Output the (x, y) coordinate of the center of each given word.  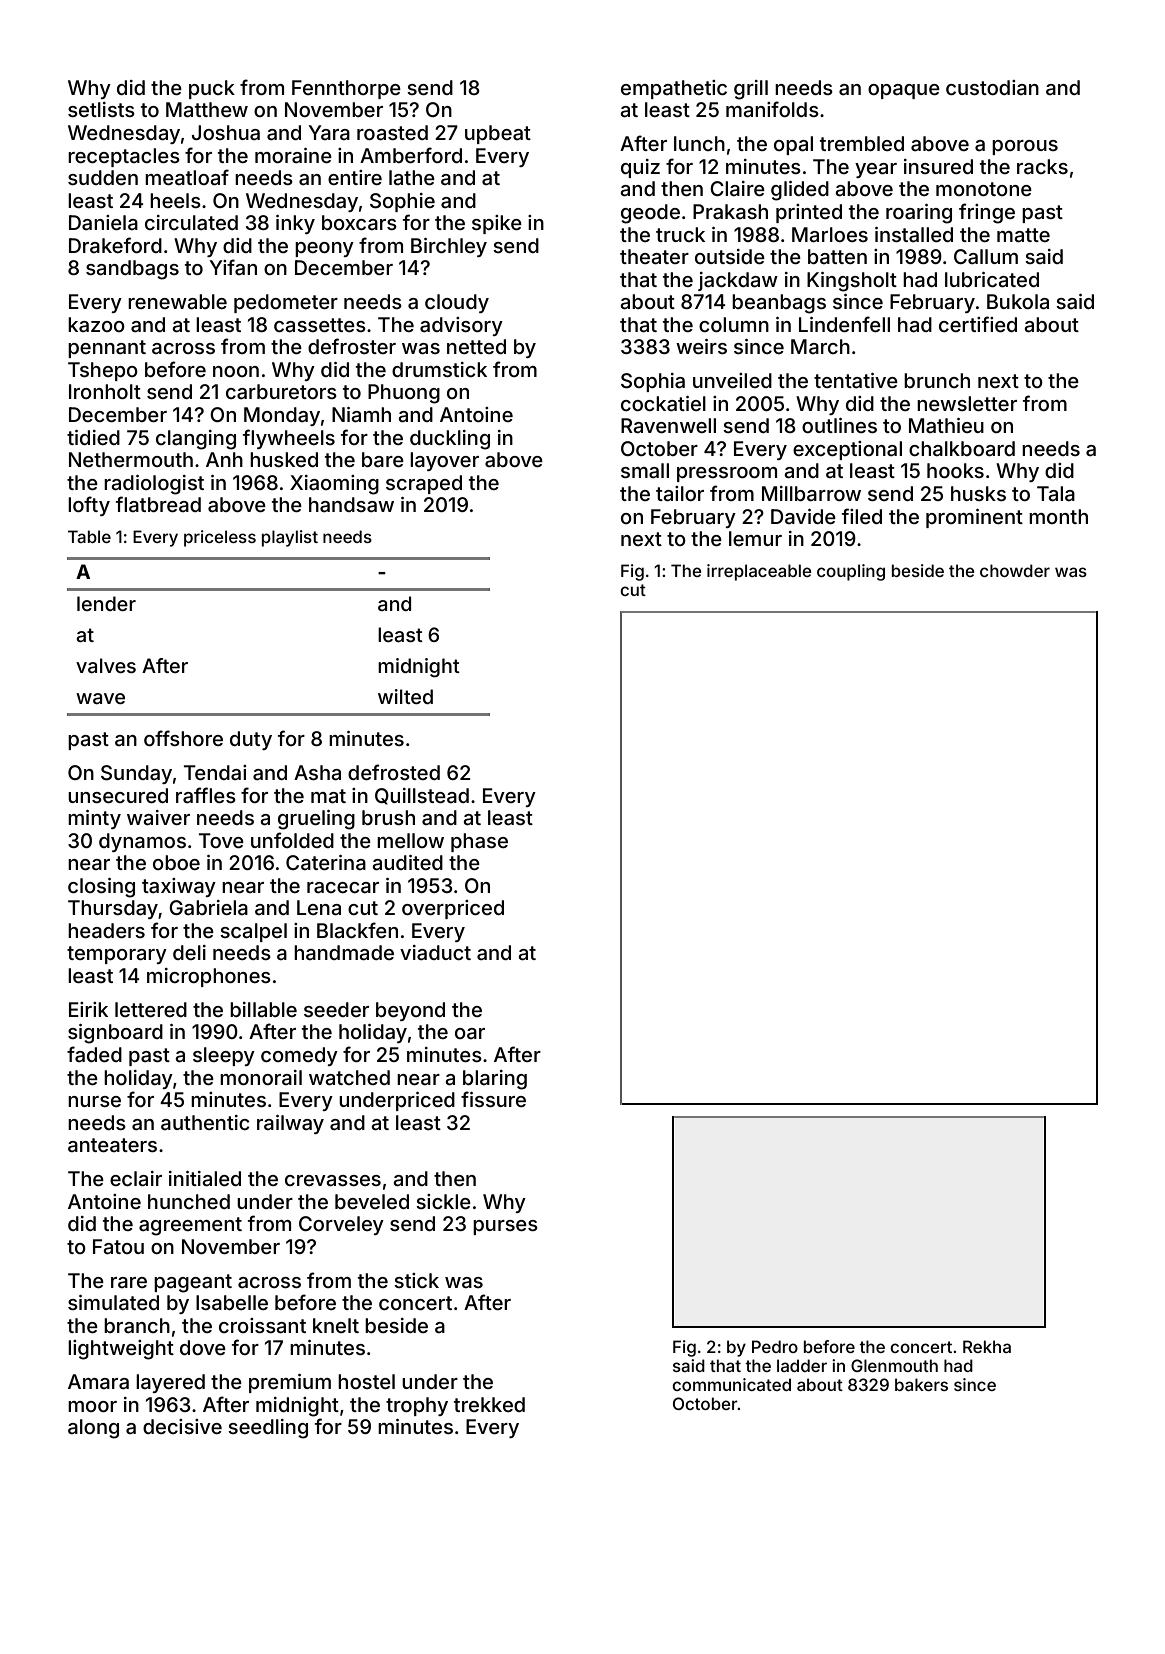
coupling (851, 572)
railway (290, 1124)
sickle (443, 1201)
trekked (489, 1404)
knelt (336, 1325)
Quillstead (422, 796)
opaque (904, 91)
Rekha (987, 1346)
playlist (290, 538)
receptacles (124, 157)
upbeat (498, 134)
